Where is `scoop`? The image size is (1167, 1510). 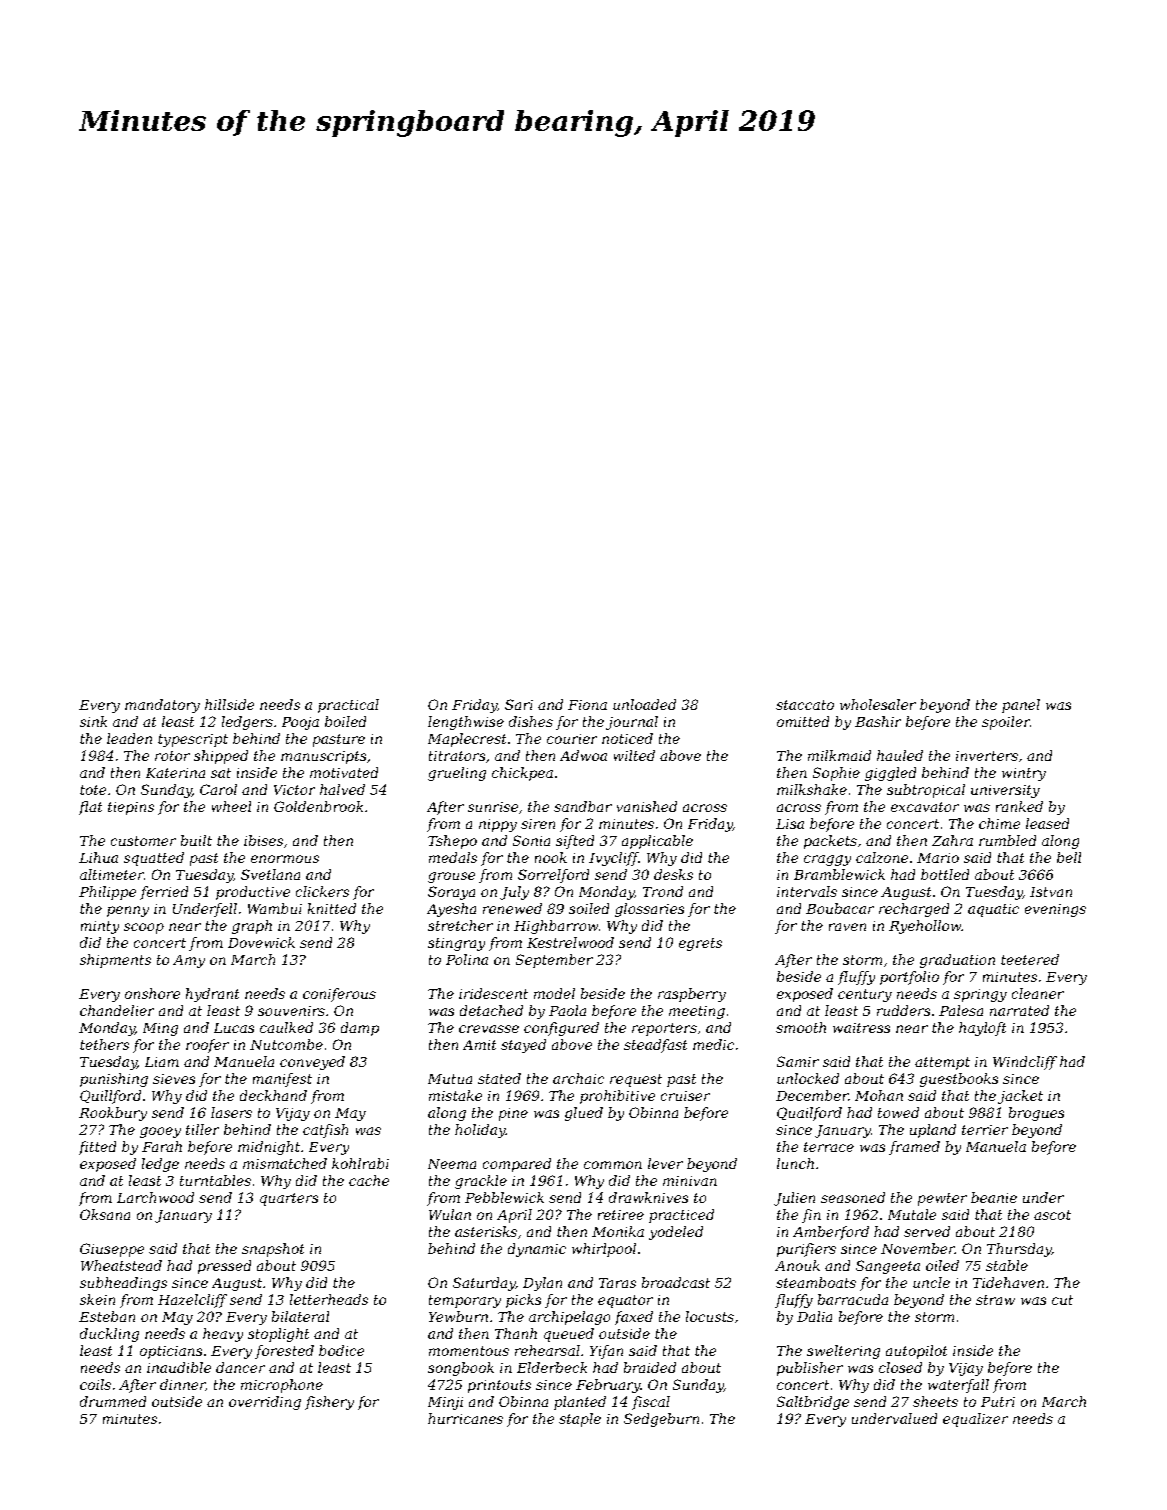 scoop is located at coordinates (144, 928).
